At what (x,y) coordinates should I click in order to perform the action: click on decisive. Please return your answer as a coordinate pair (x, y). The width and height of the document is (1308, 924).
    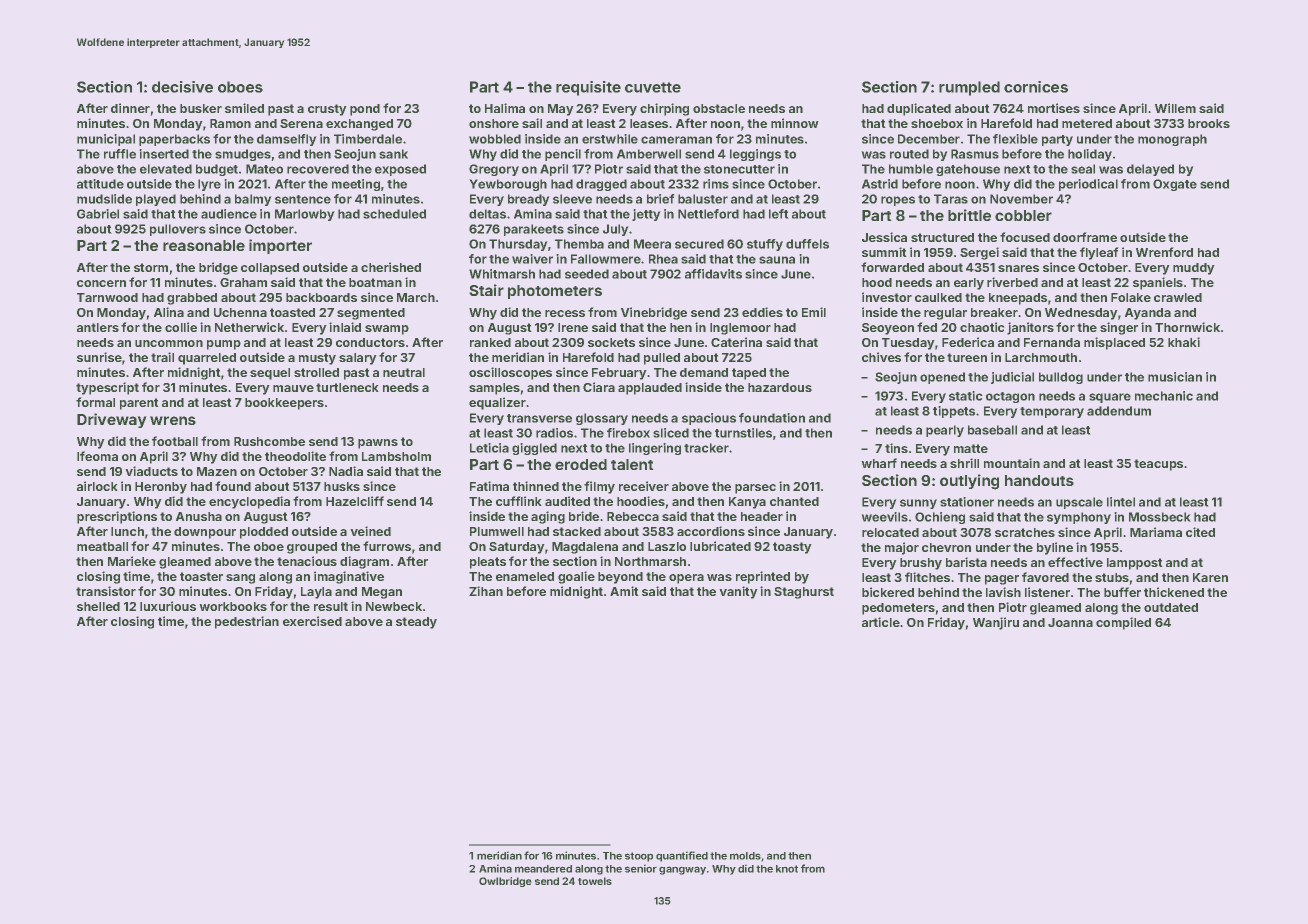
    Looking at the image, I should click on (182, 87).
